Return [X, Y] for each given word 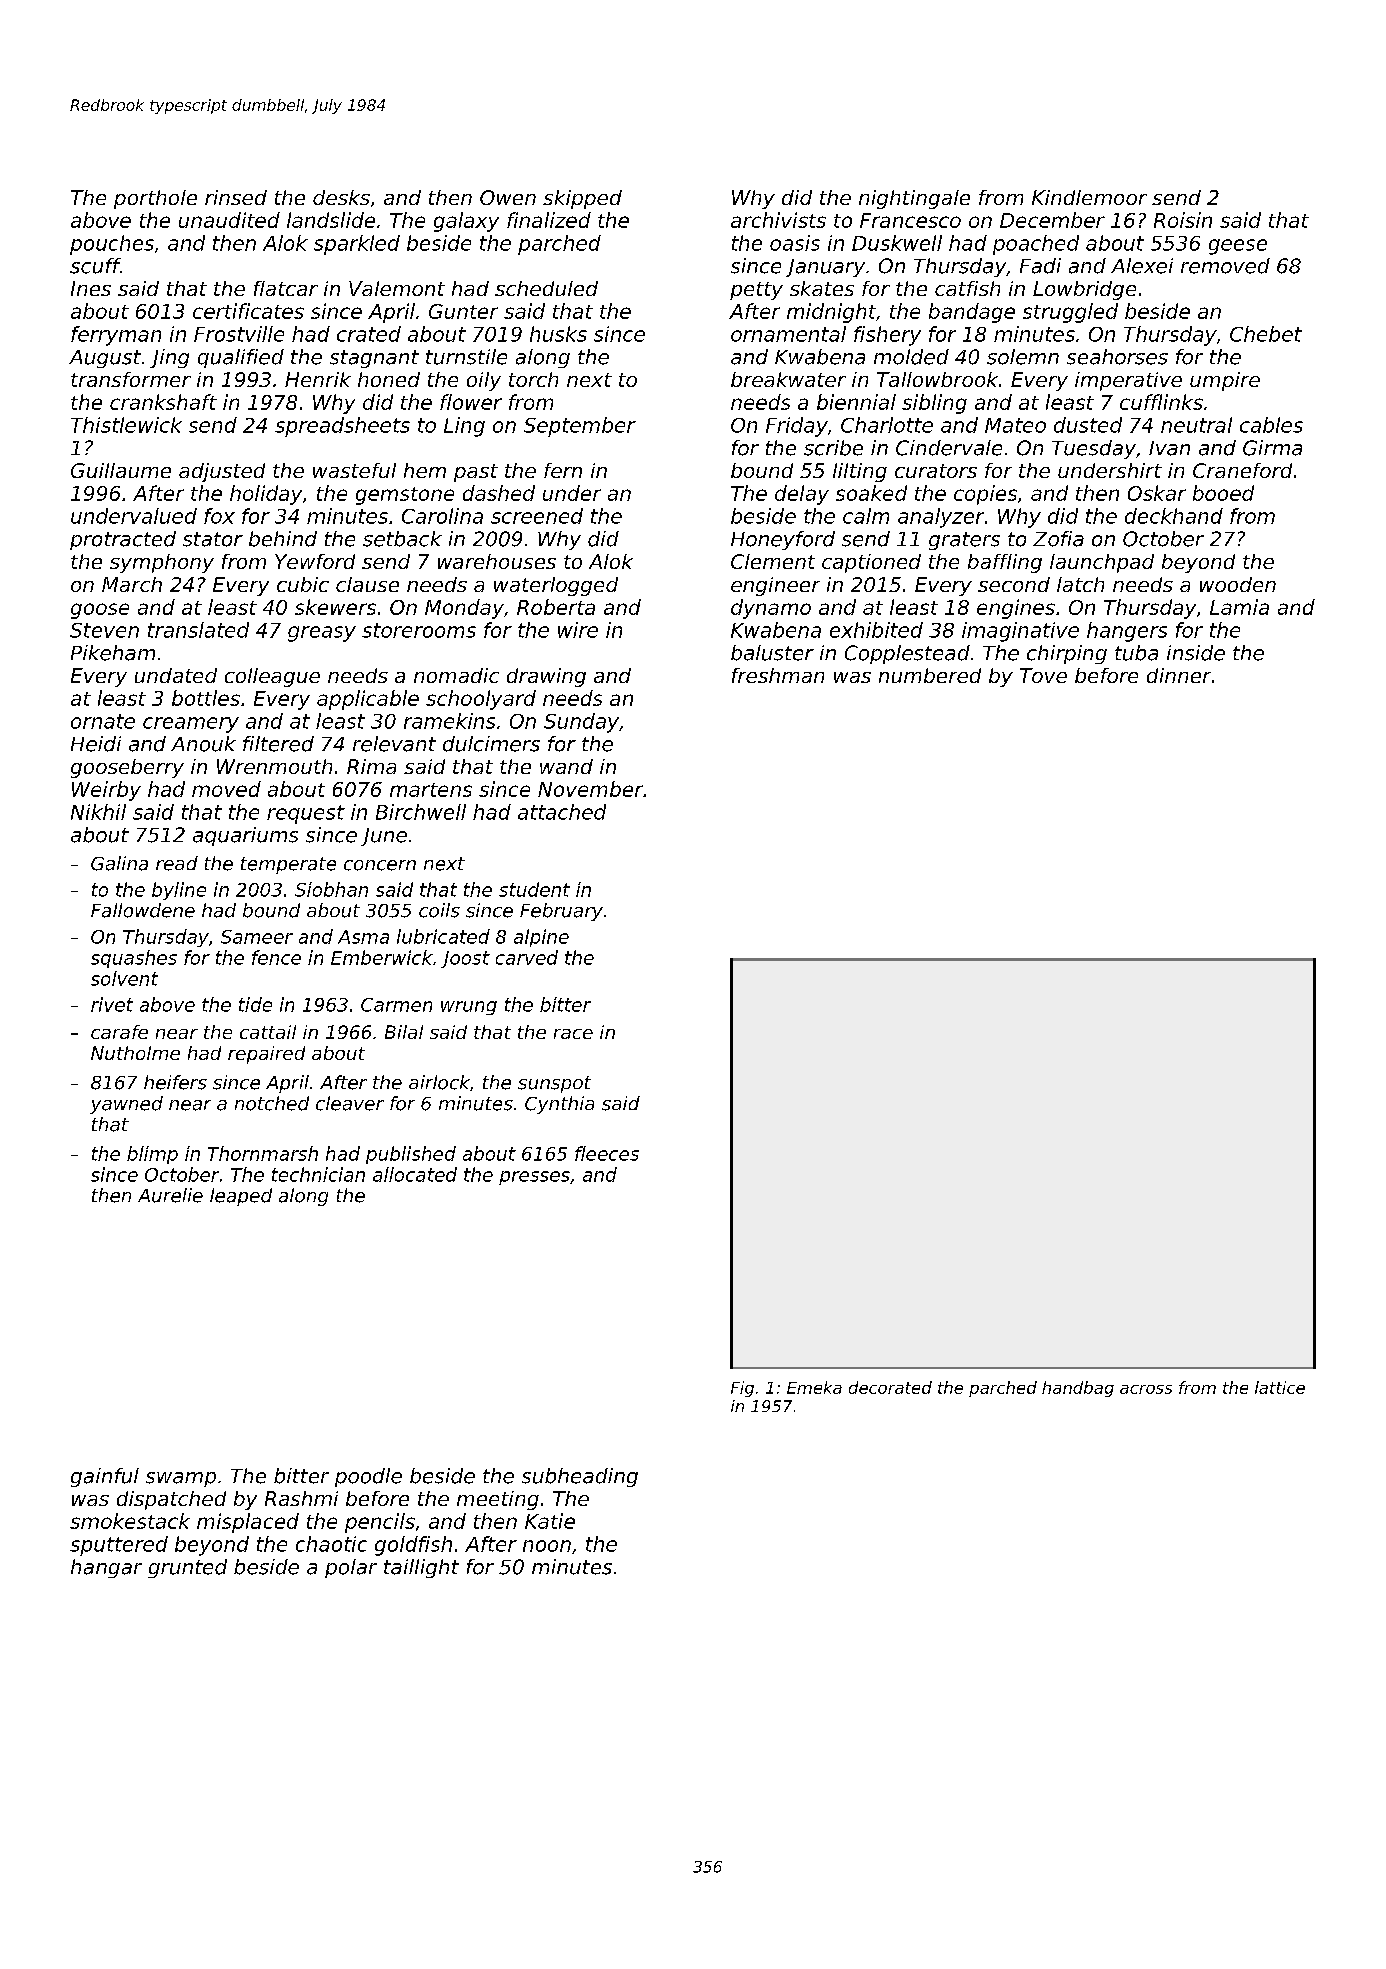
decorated [890, 1387]
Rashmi [301, 1498]
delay [802, 495]
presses [534, 1178]
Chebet [1266, 334]
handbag [1078, 1389]
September [580, 427]
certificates [248, 311]
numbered [930, 675]
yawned [126, 1105]
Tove [1043, 675]
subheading [580, 1477]
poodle [368, 1477]
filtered [278, 744]
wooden [1238, 584]
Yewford [315, 561]
